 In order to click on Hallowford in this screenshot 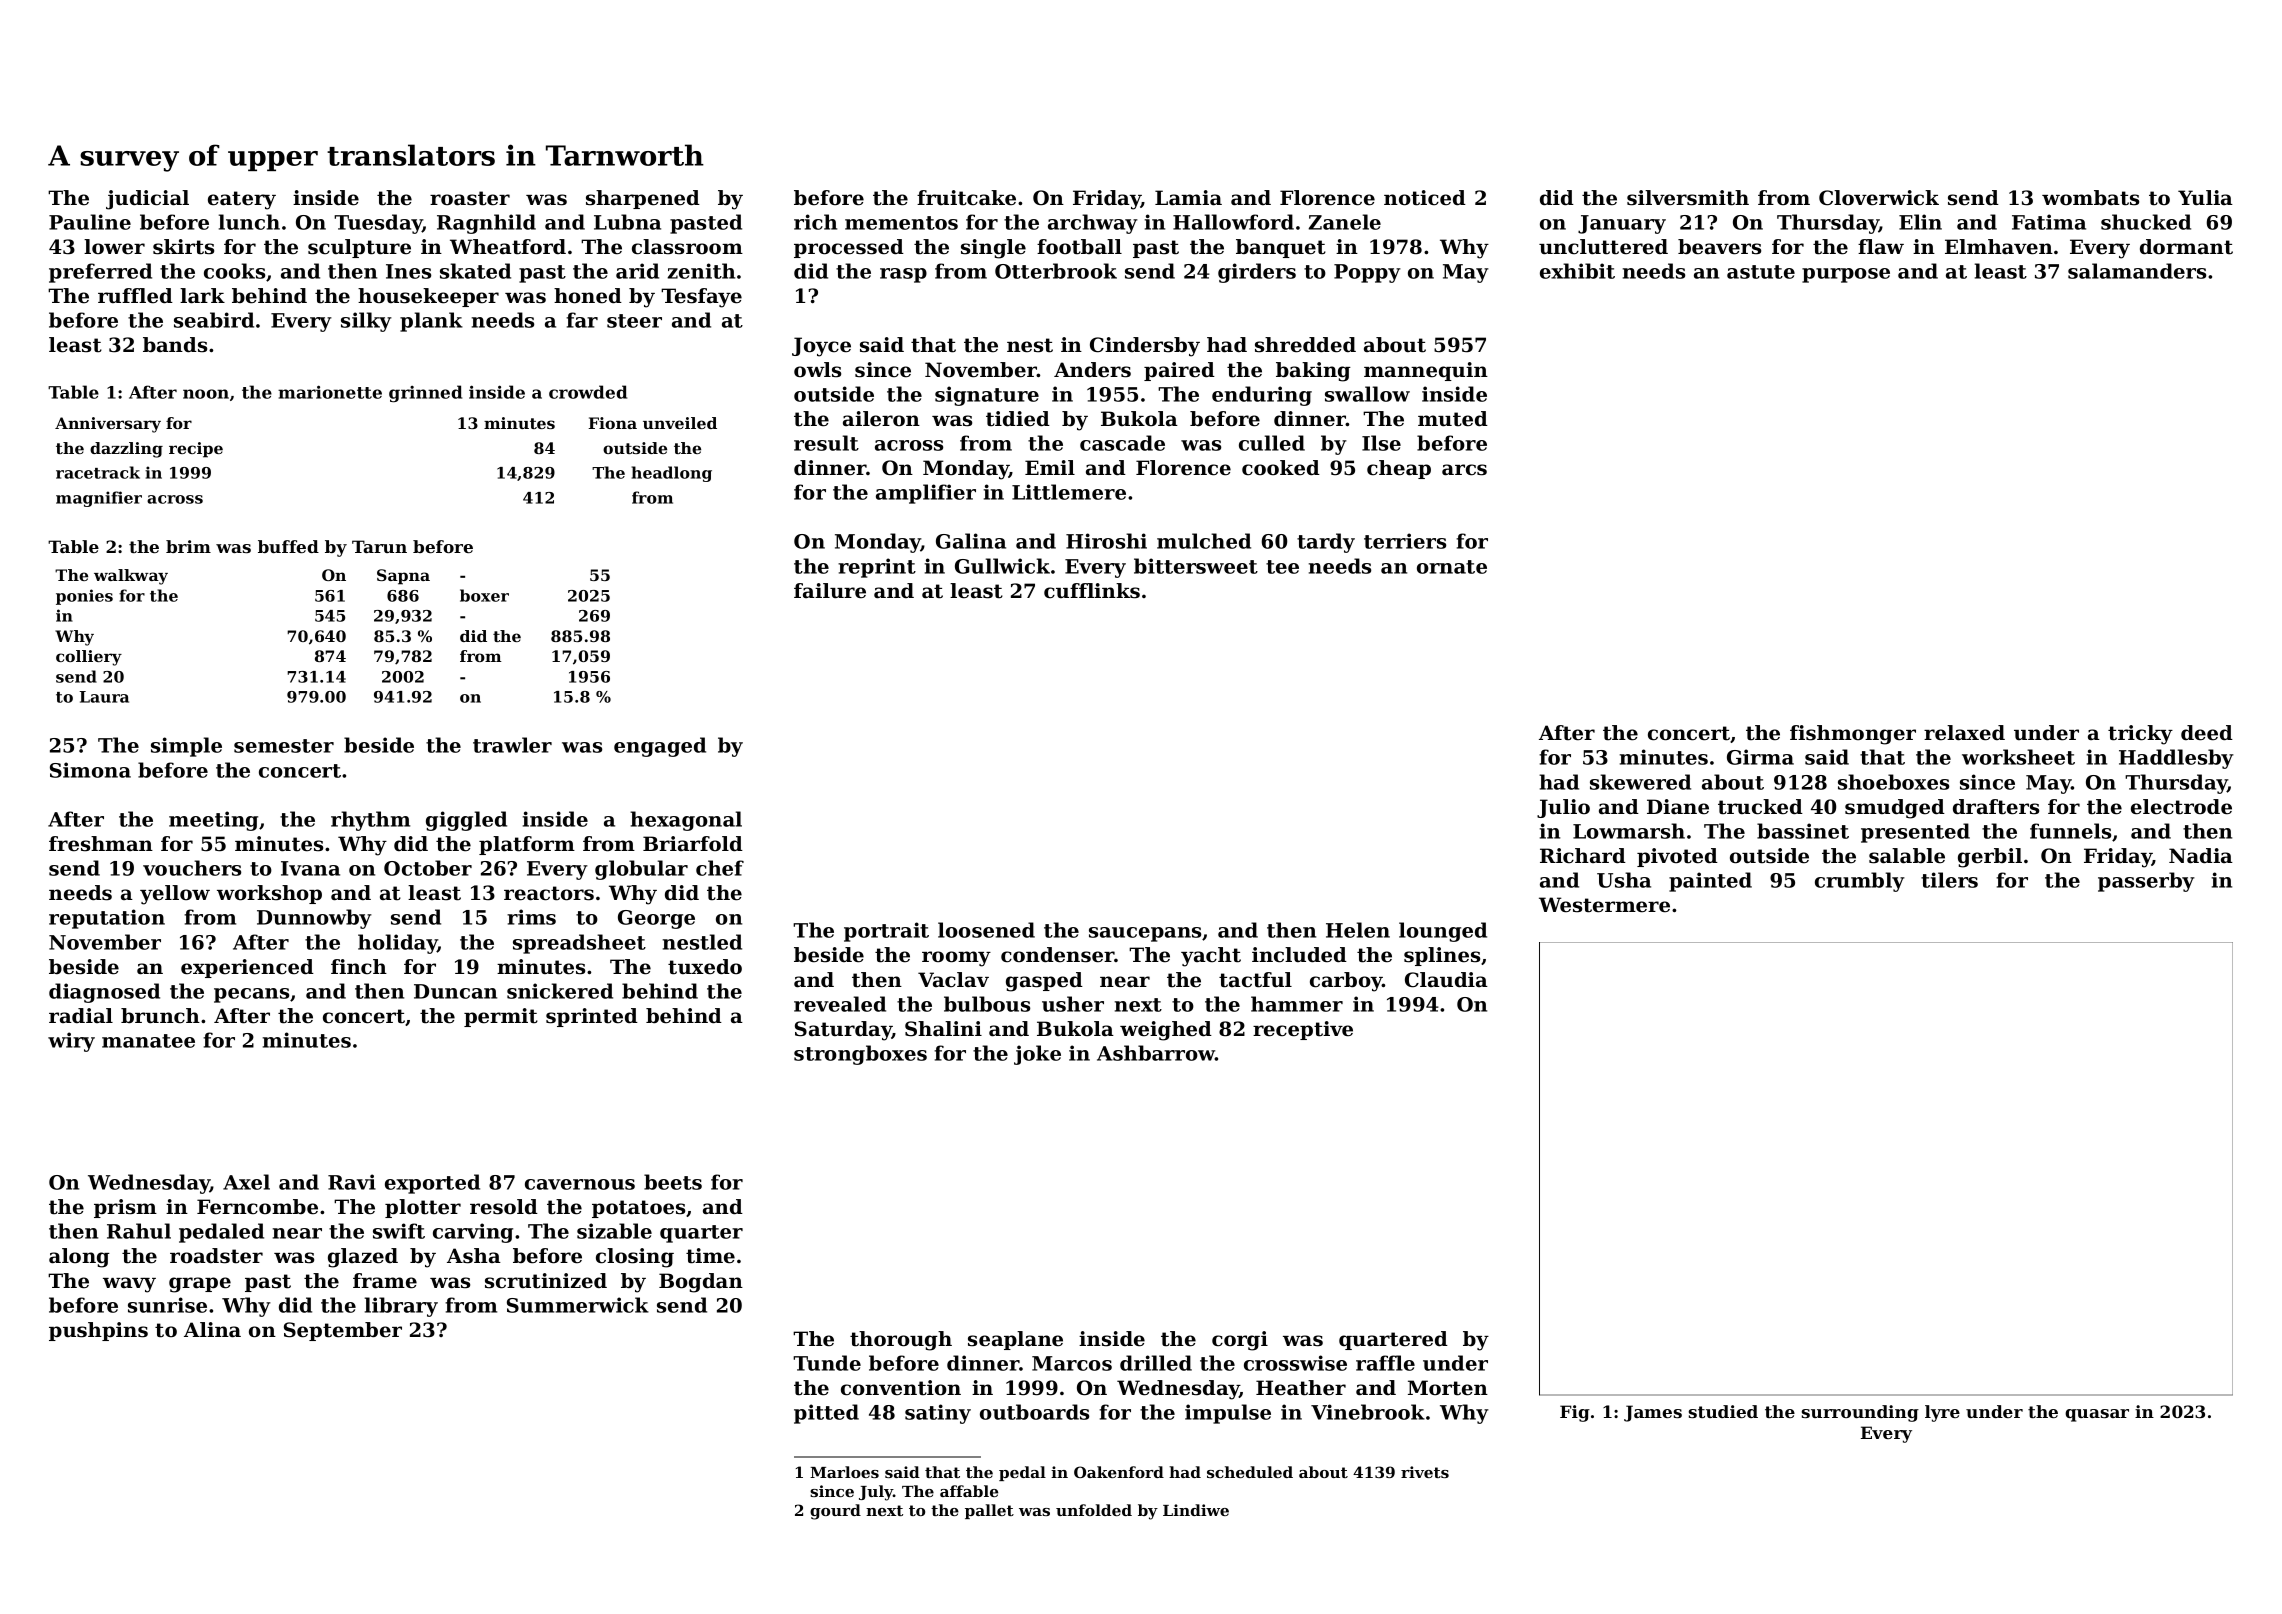, I will do `click(1233, 222)`.
